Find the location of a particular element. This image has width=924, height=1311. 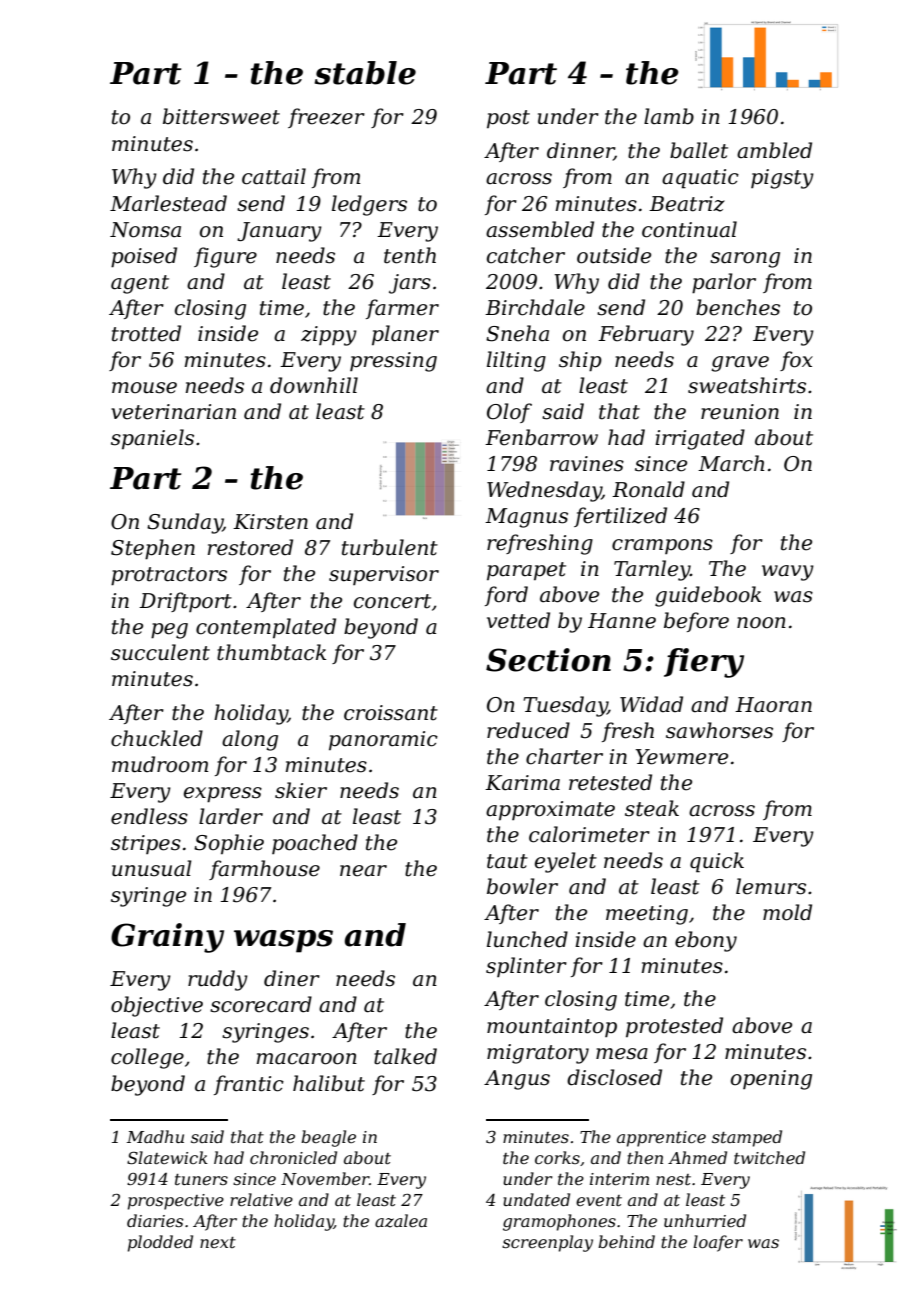

loafer is located at coordinates (718, 1243).
